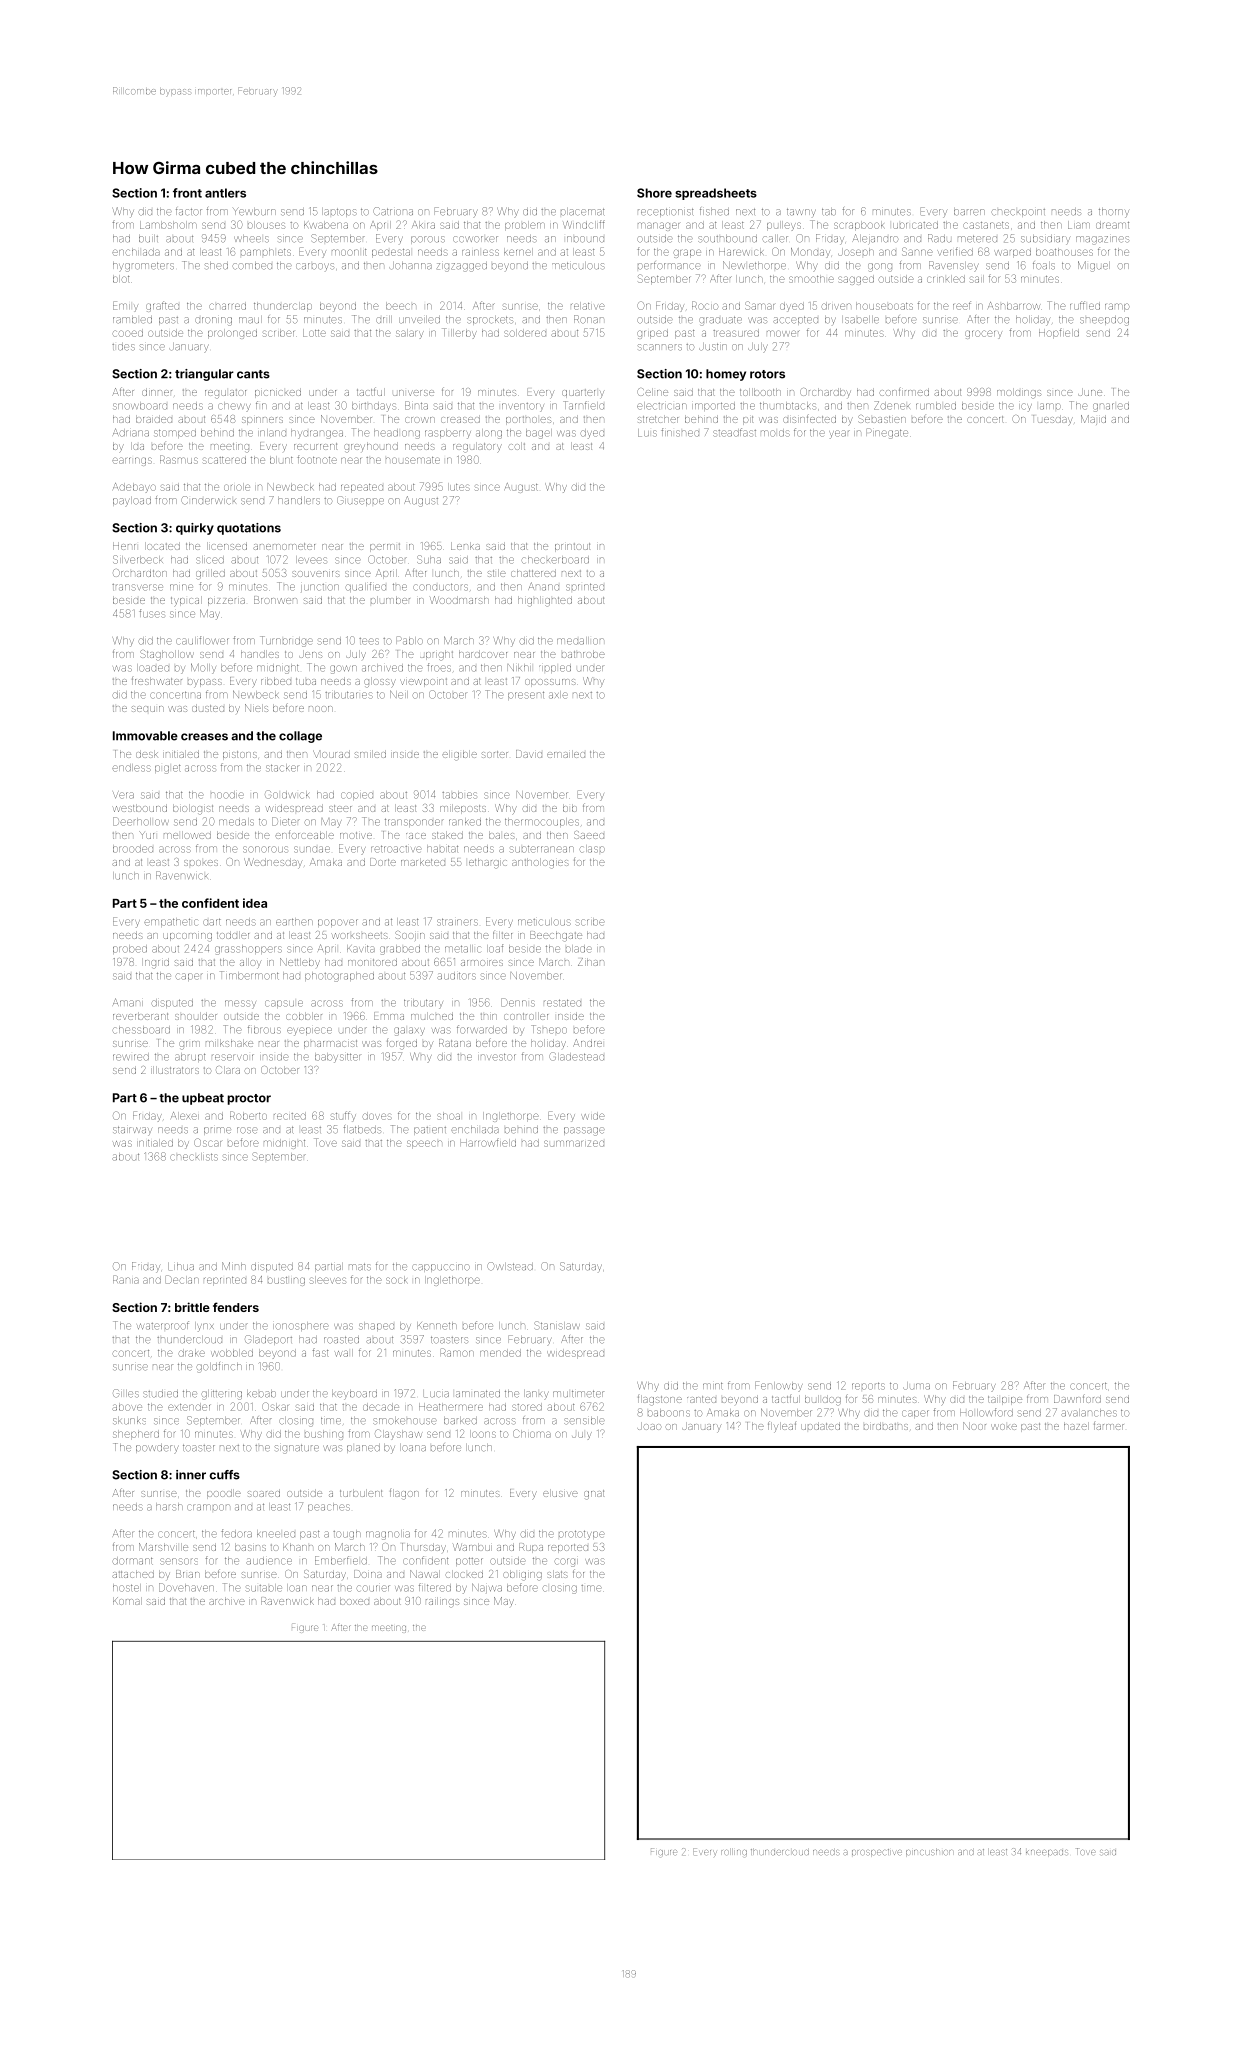 Image resolution: width=1242 pixels, height=2046 pixels. What do you see at coordinates (592, 849) in the document?
I see `clasp` at bounding box center [592, 849].
